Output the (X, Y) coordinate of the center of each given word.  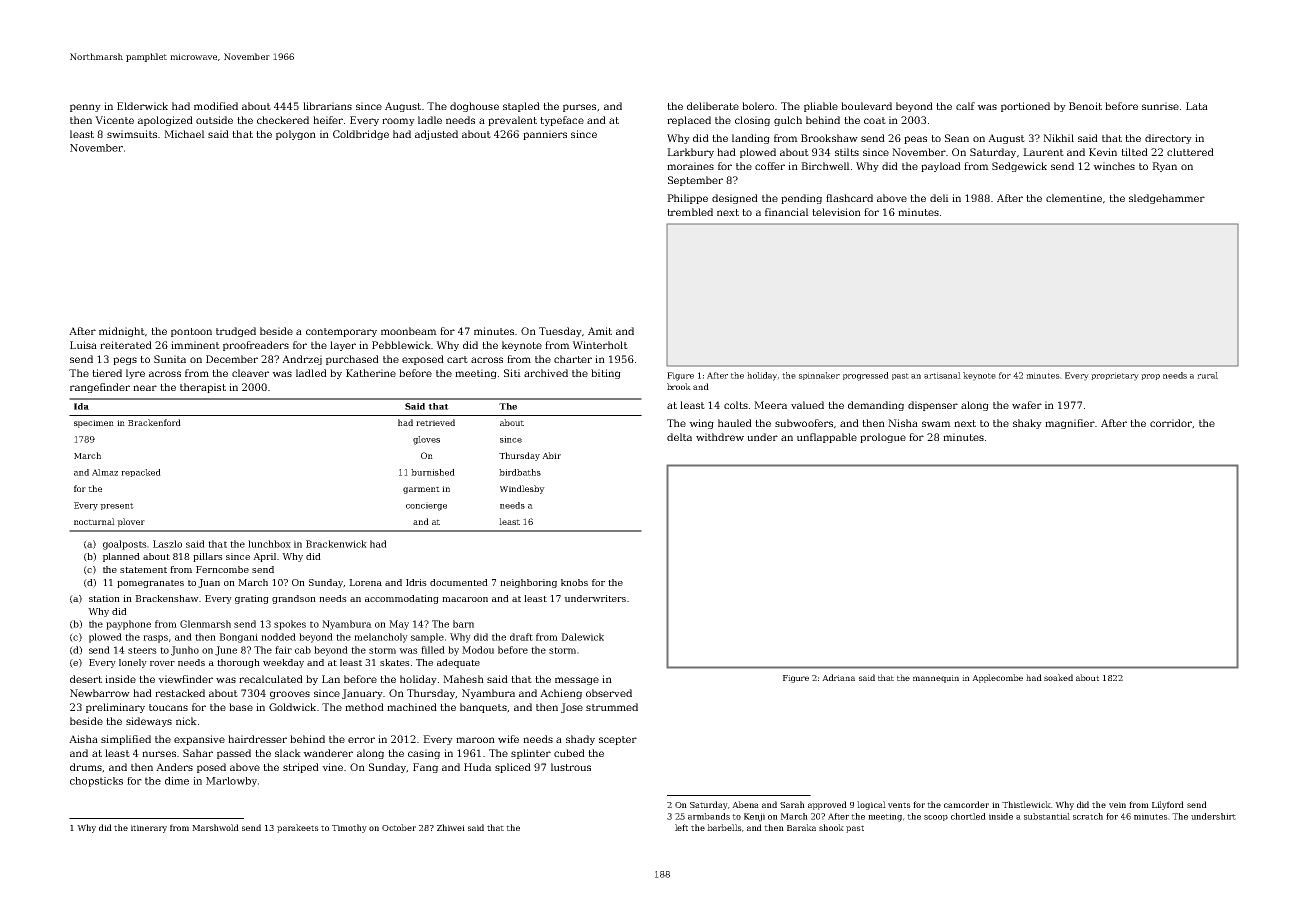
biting (606, 374)
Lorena (365, 582)
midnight (122, 332)
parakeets (298, 828)
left (681, 827)
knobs (574, 582)
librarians (327, 106)
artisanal (942, 375)
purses (579, 108)
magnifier (1070, 424)
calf (965, 106)
